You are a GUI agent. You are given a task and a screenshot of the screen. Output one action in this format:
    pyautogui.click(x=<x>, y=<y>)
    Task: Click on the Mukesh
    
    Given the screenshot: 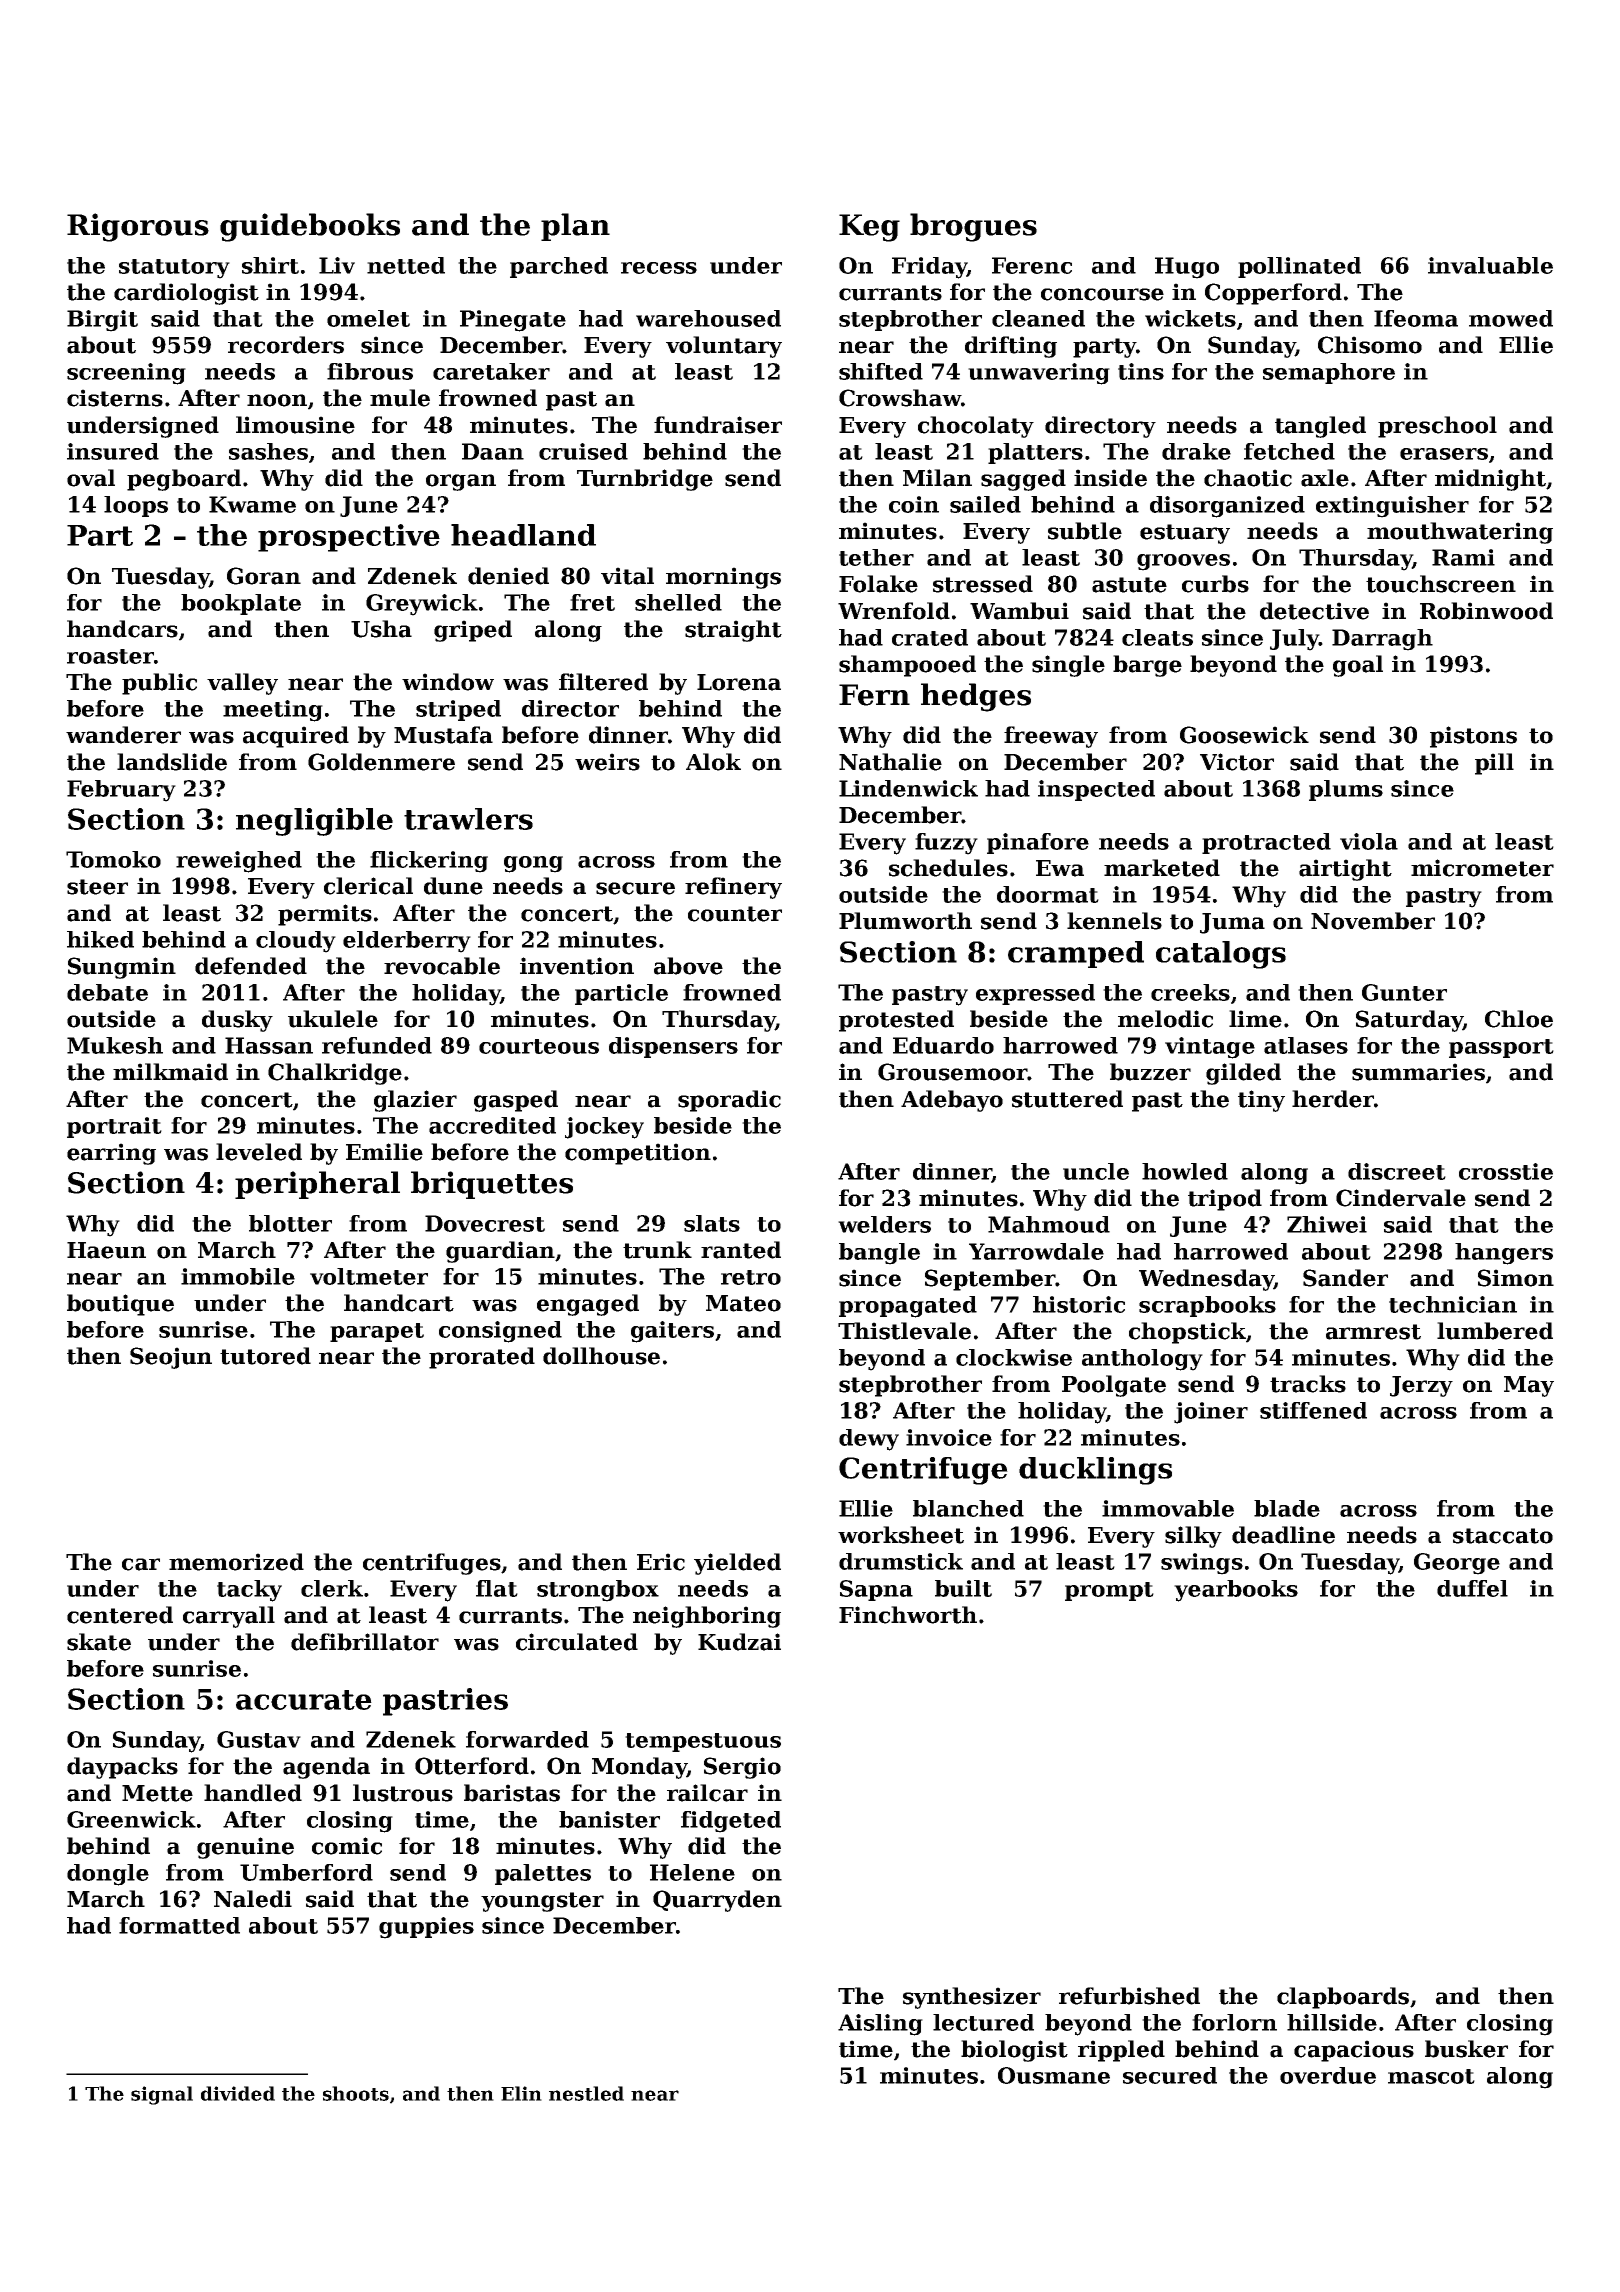 What is the action you would take?
    pyautogui.click(x=115, y=1045)
